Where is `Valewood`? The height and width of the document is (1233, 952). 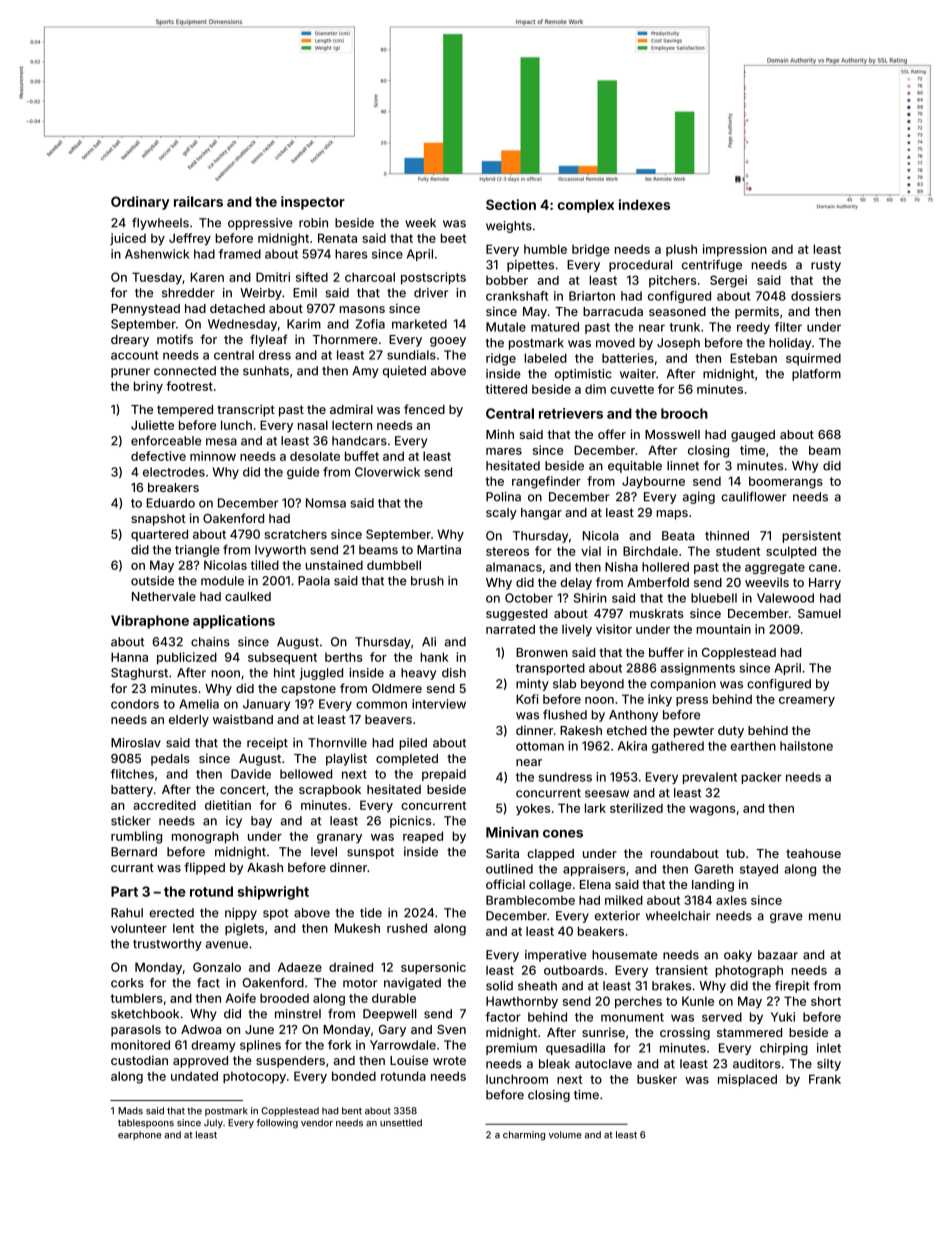 Valewood is located at coordinates (785, 598).
